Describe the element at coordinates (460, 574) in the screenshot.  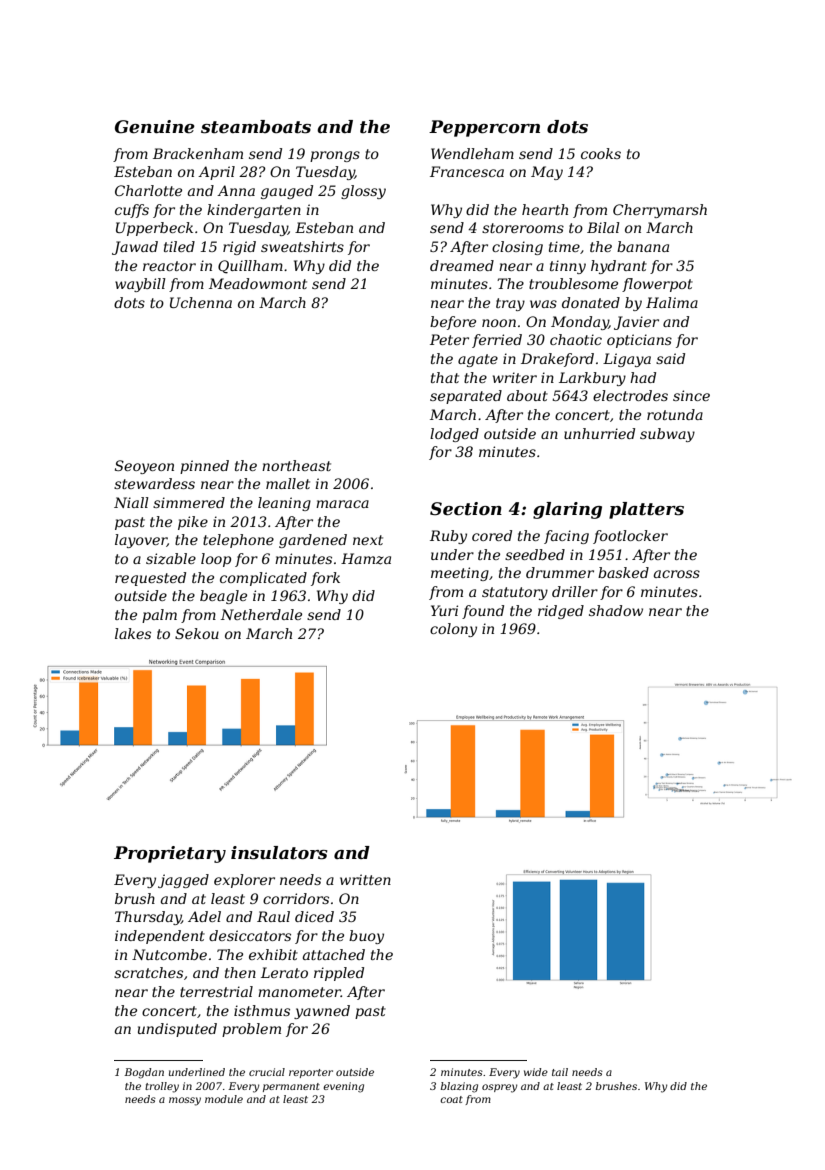
I see `meeting` at that location.
